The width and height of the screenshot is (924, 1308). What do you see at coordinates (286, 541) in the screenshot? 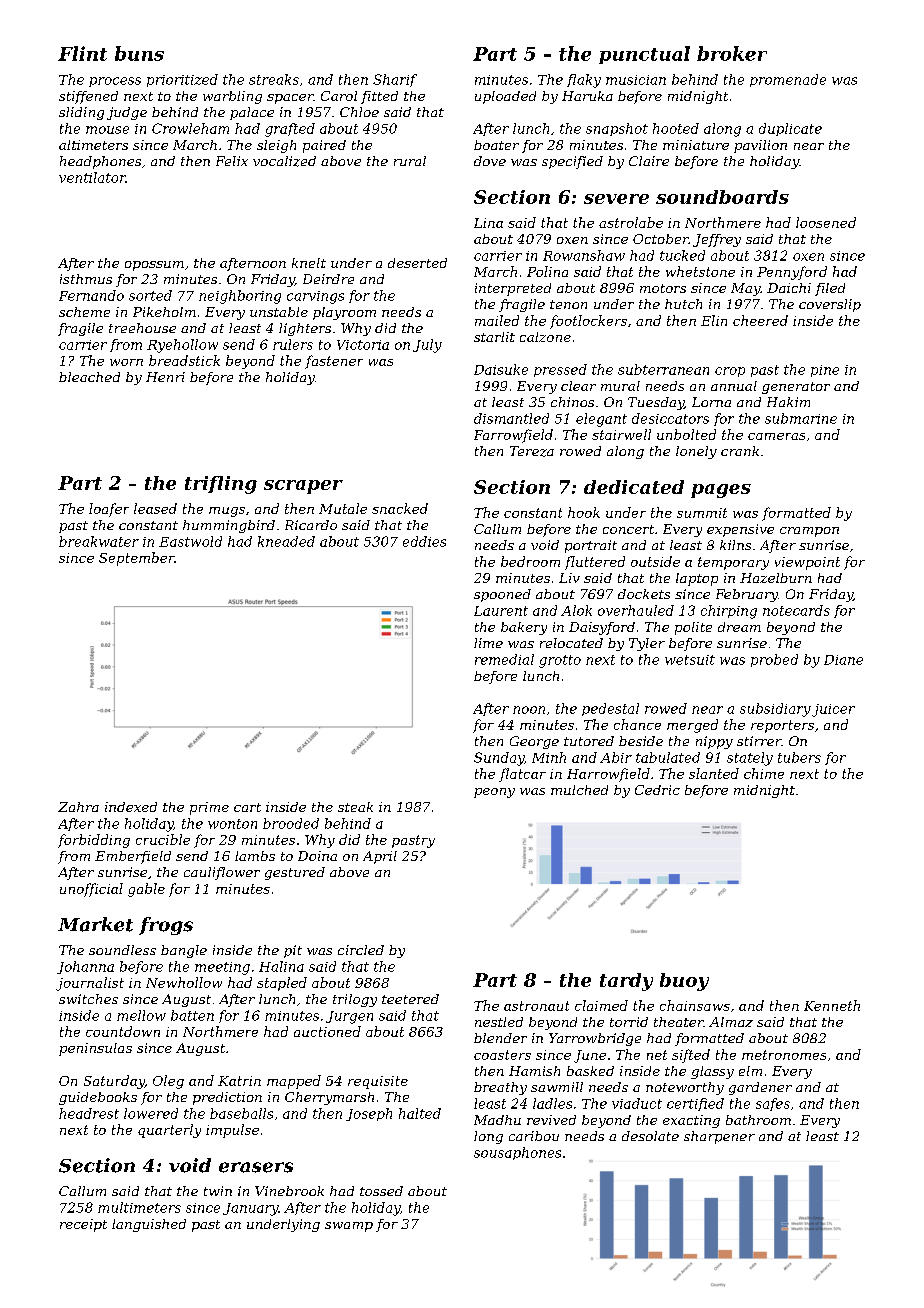
I see `kneaded` at bounding box center [286, 541].
